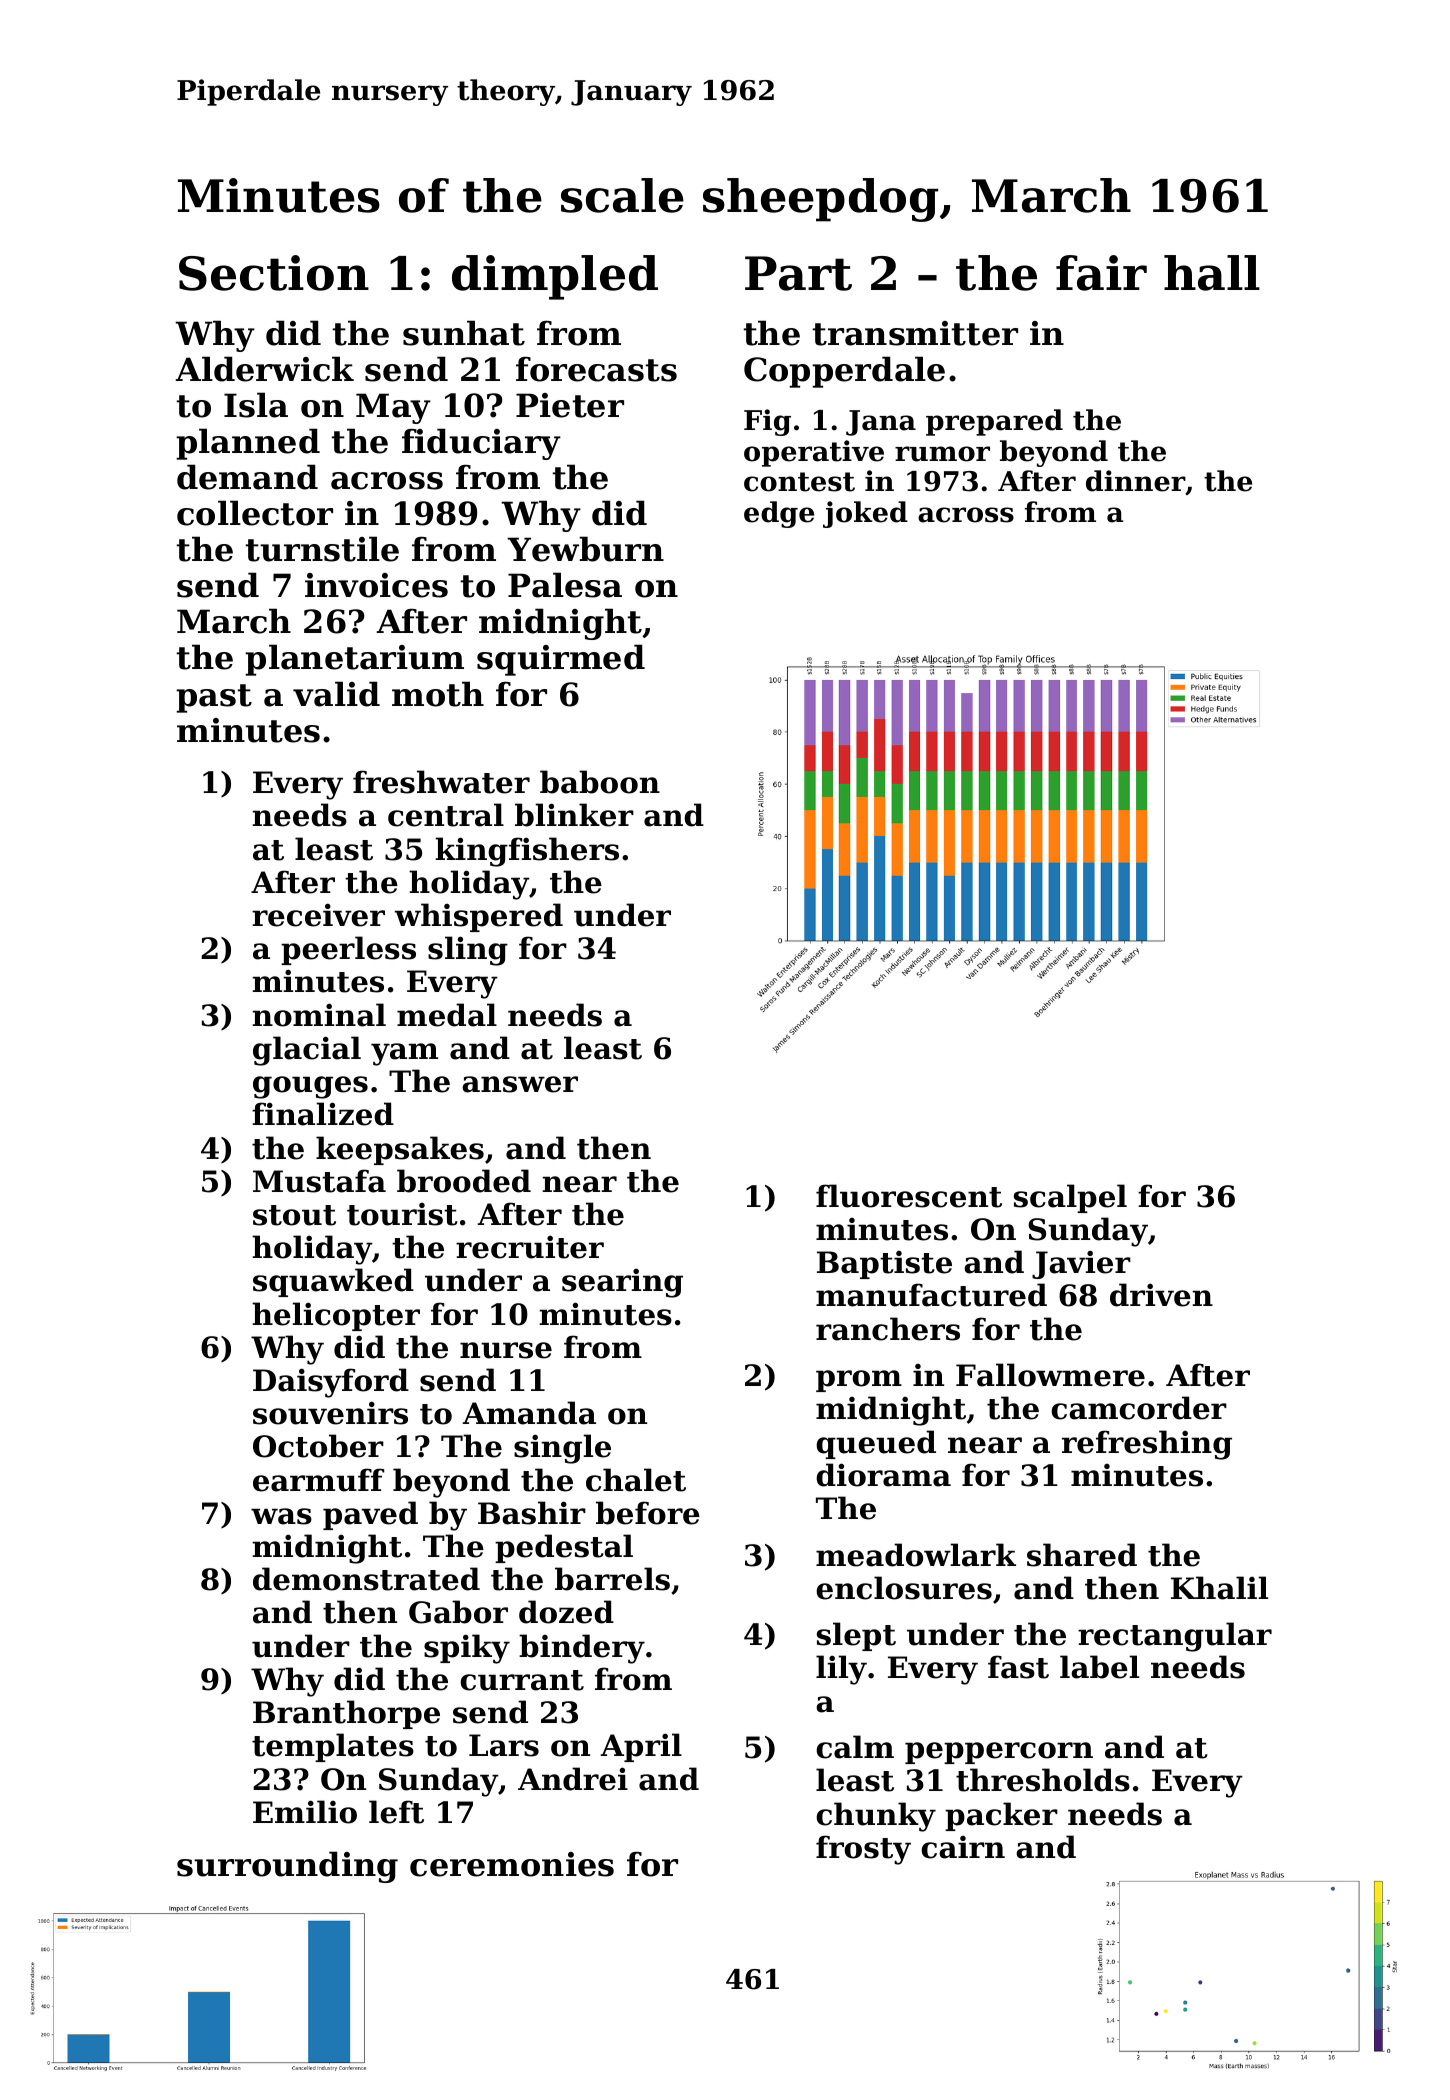 Image resolution: width=1450 pixels, height=2100 pixels. Describe the element at coordinates (909, 1196) in the screenshot. I see `fluorescent` at that location.
